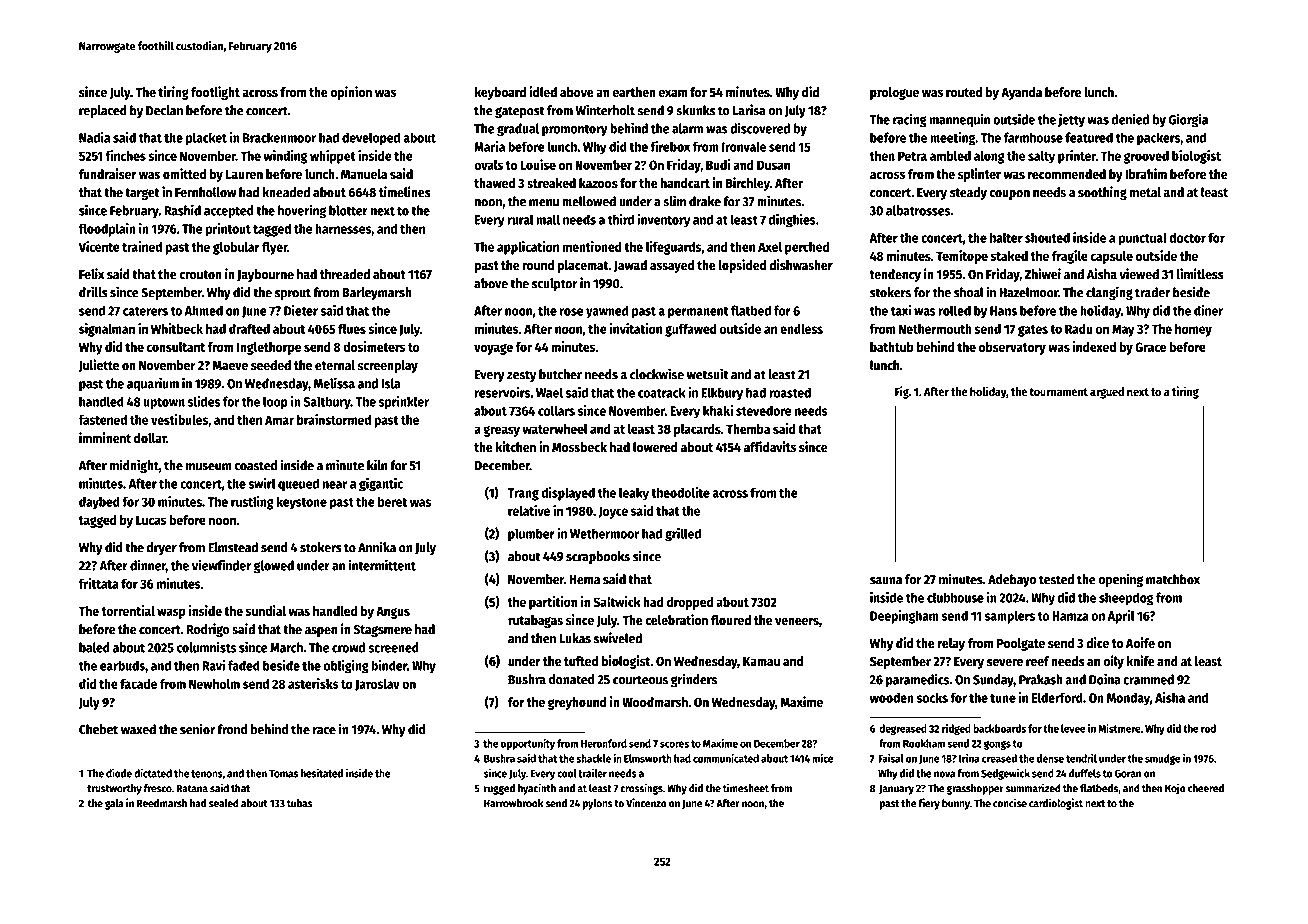 The image size is (1308, 924). I want to click on theodolite, so click(680, 492).
